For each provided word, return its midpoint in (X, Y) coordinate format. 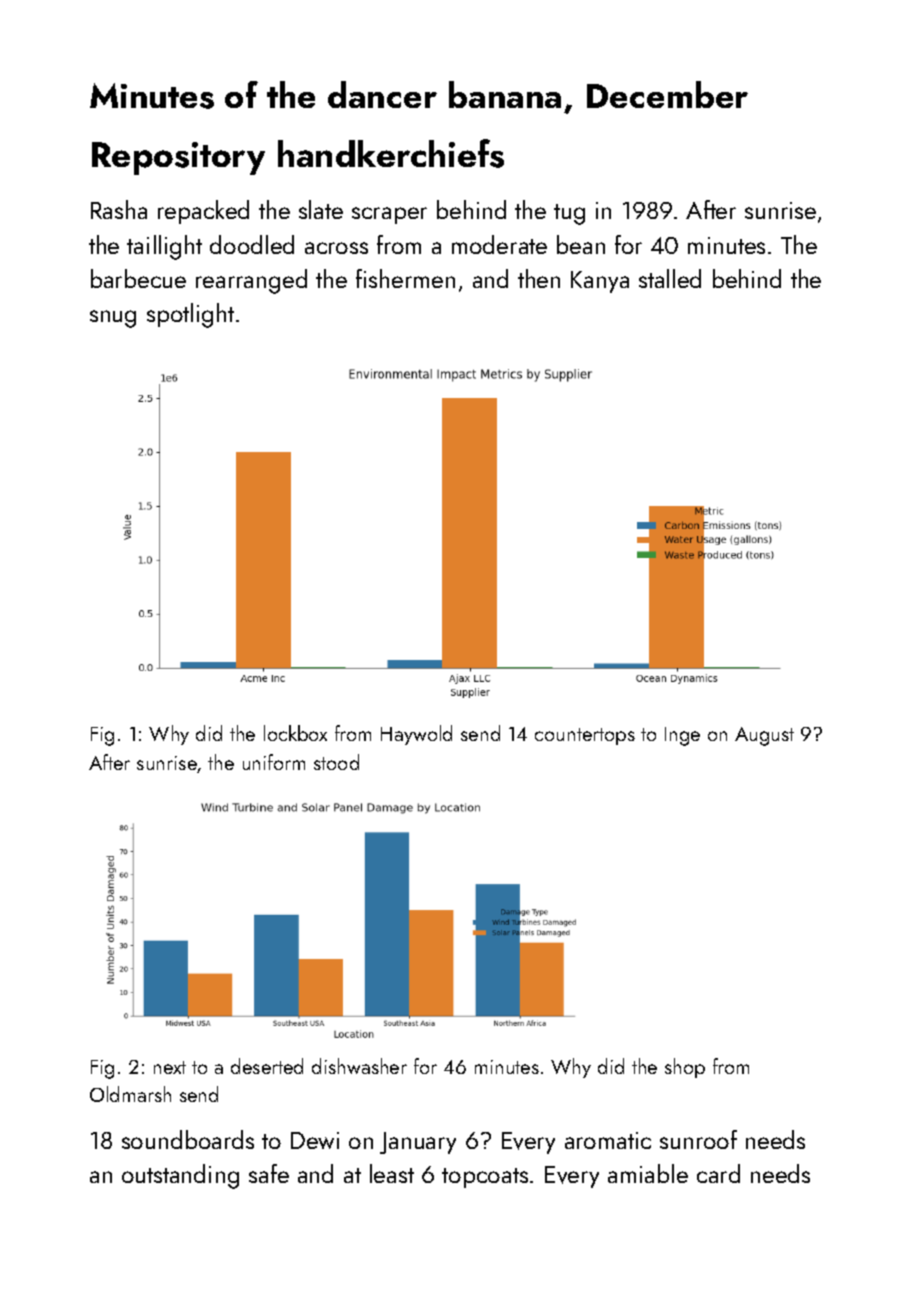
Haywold (416, 735)
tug (569, 214)
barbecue (138, 278)
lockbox (295, 733)
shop (685, 1068)
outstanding (180, 1176)
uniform (274, 762)
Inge (682, 736)
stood (336, 762)
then (539, 278)
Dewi (315, 1140)
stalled (670, 278)
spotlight (190, 315)
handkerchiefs (391, 153)
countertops (585, 736)
